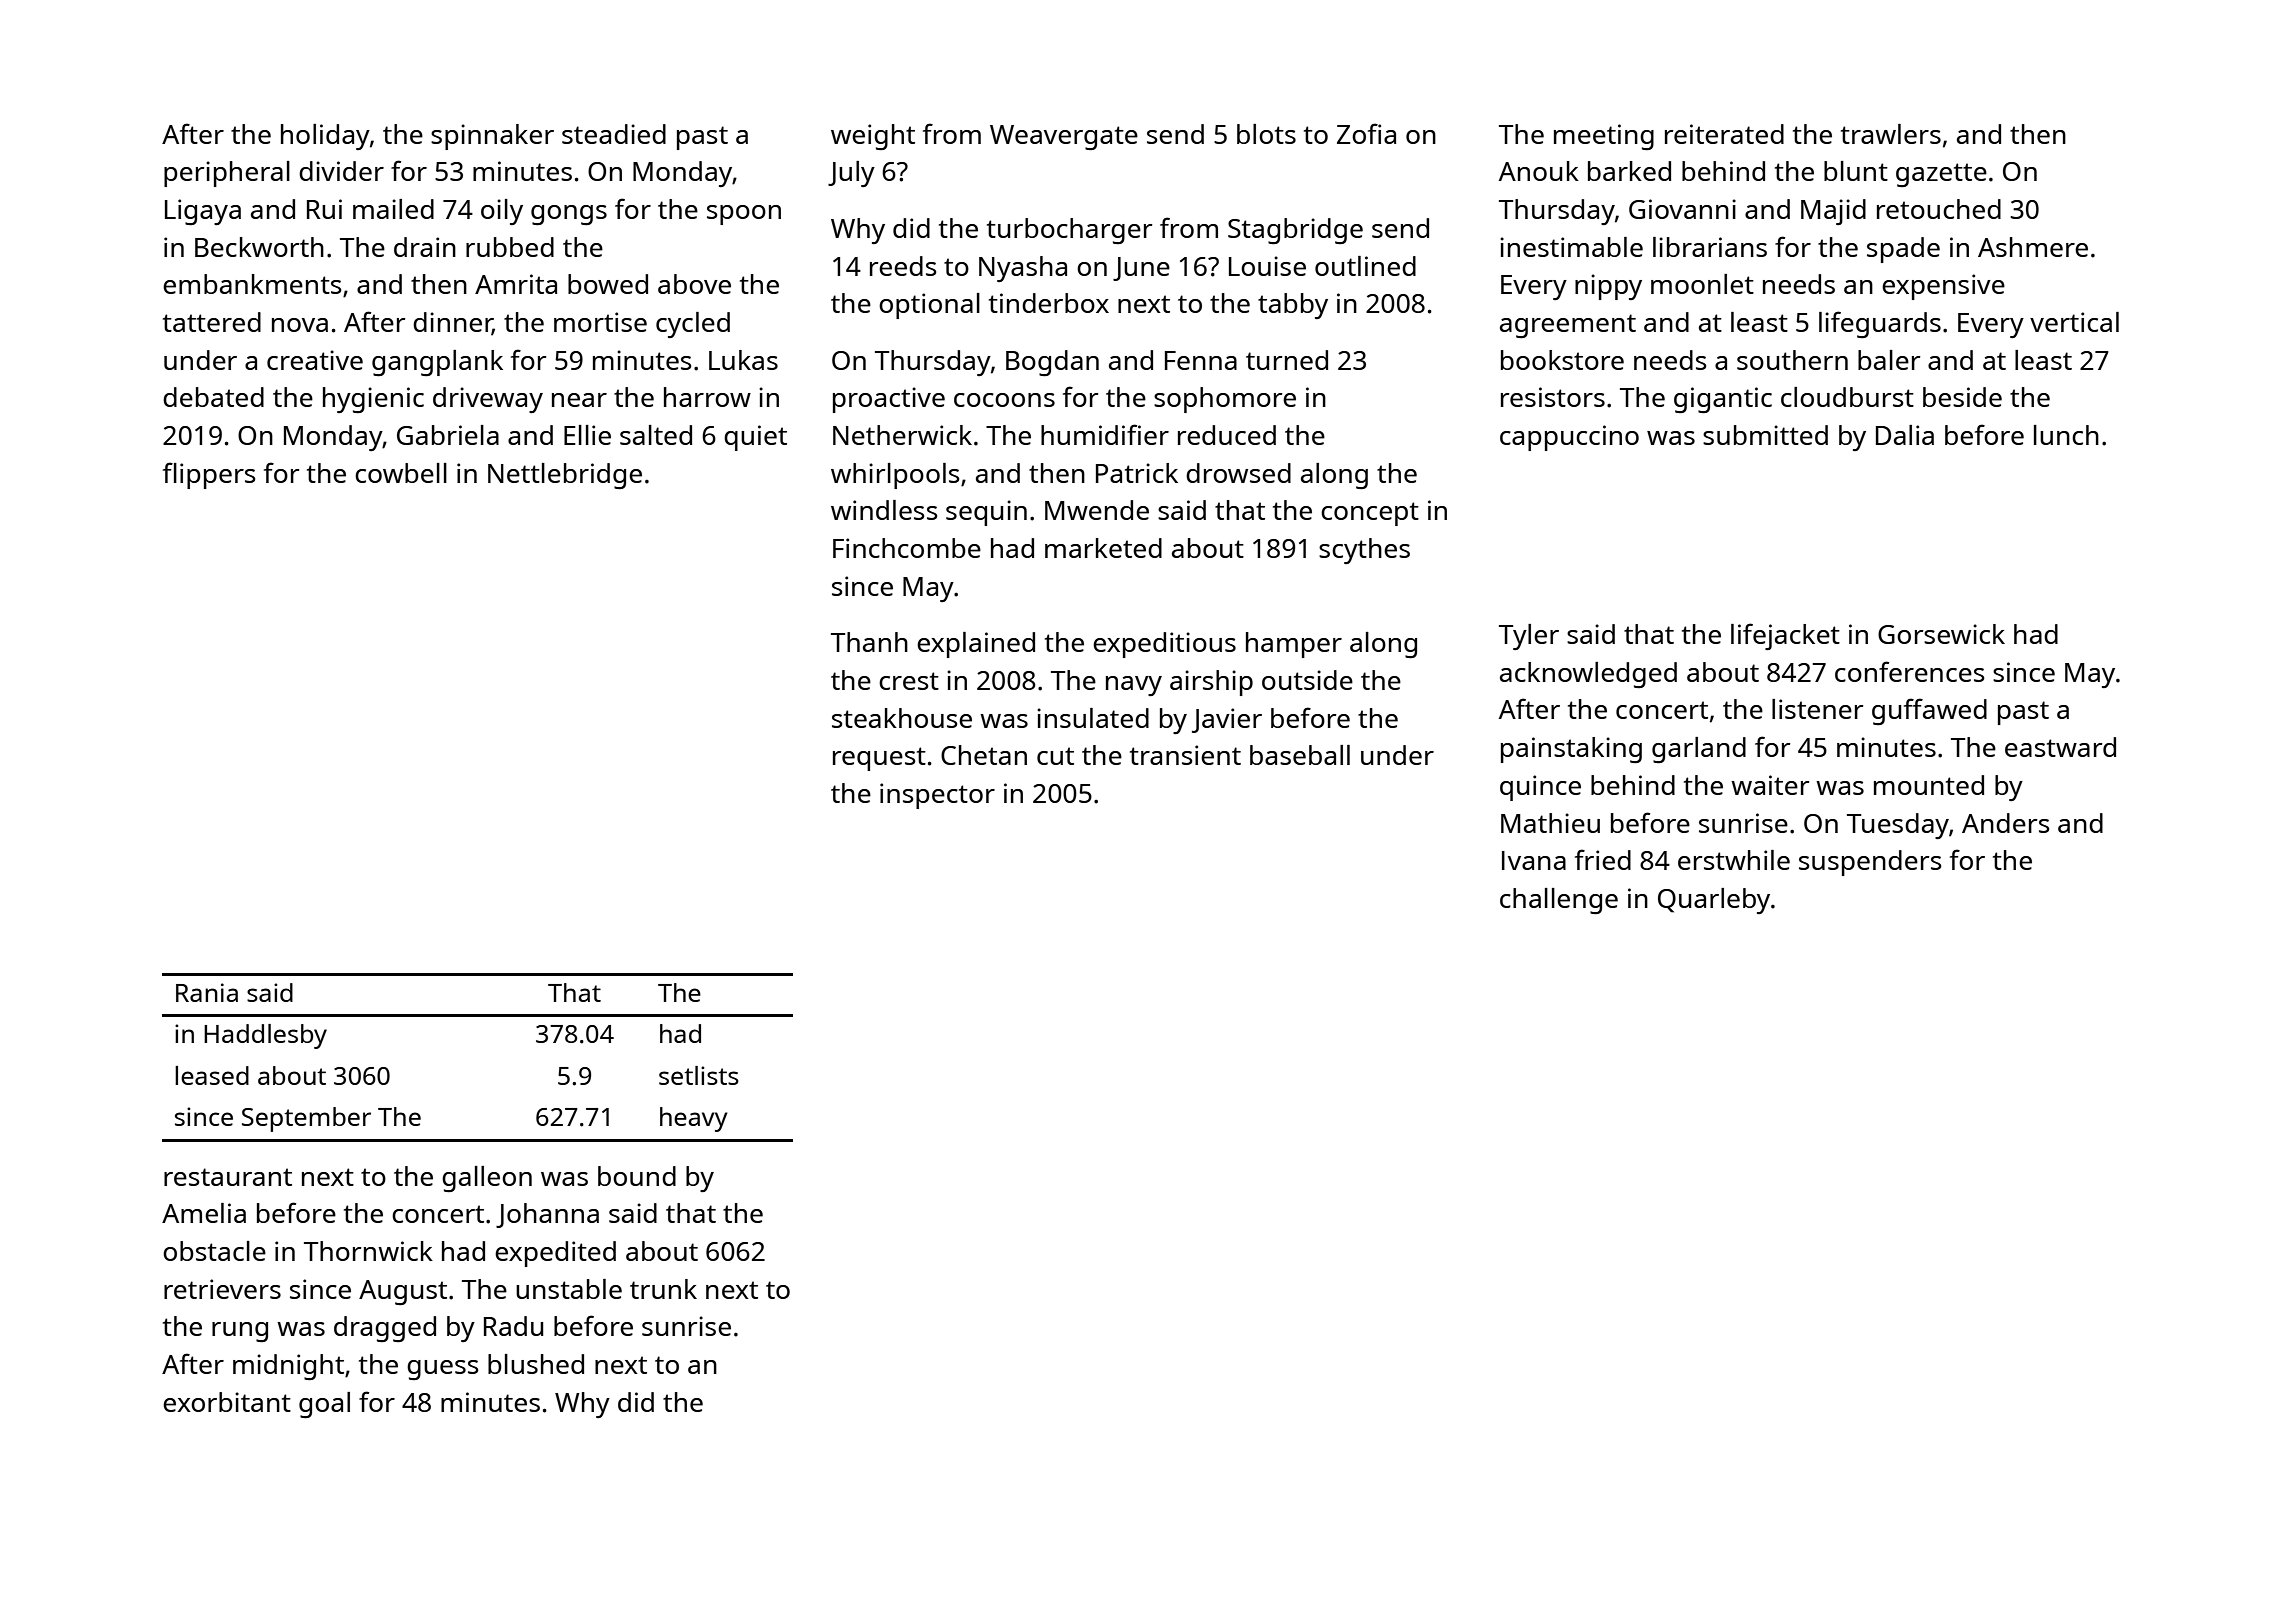 The width and height of the page is (2292, 1620). What do you see at coordinates (976, 645) in the page?
I see `explained` at bounding box center [976, 645].
